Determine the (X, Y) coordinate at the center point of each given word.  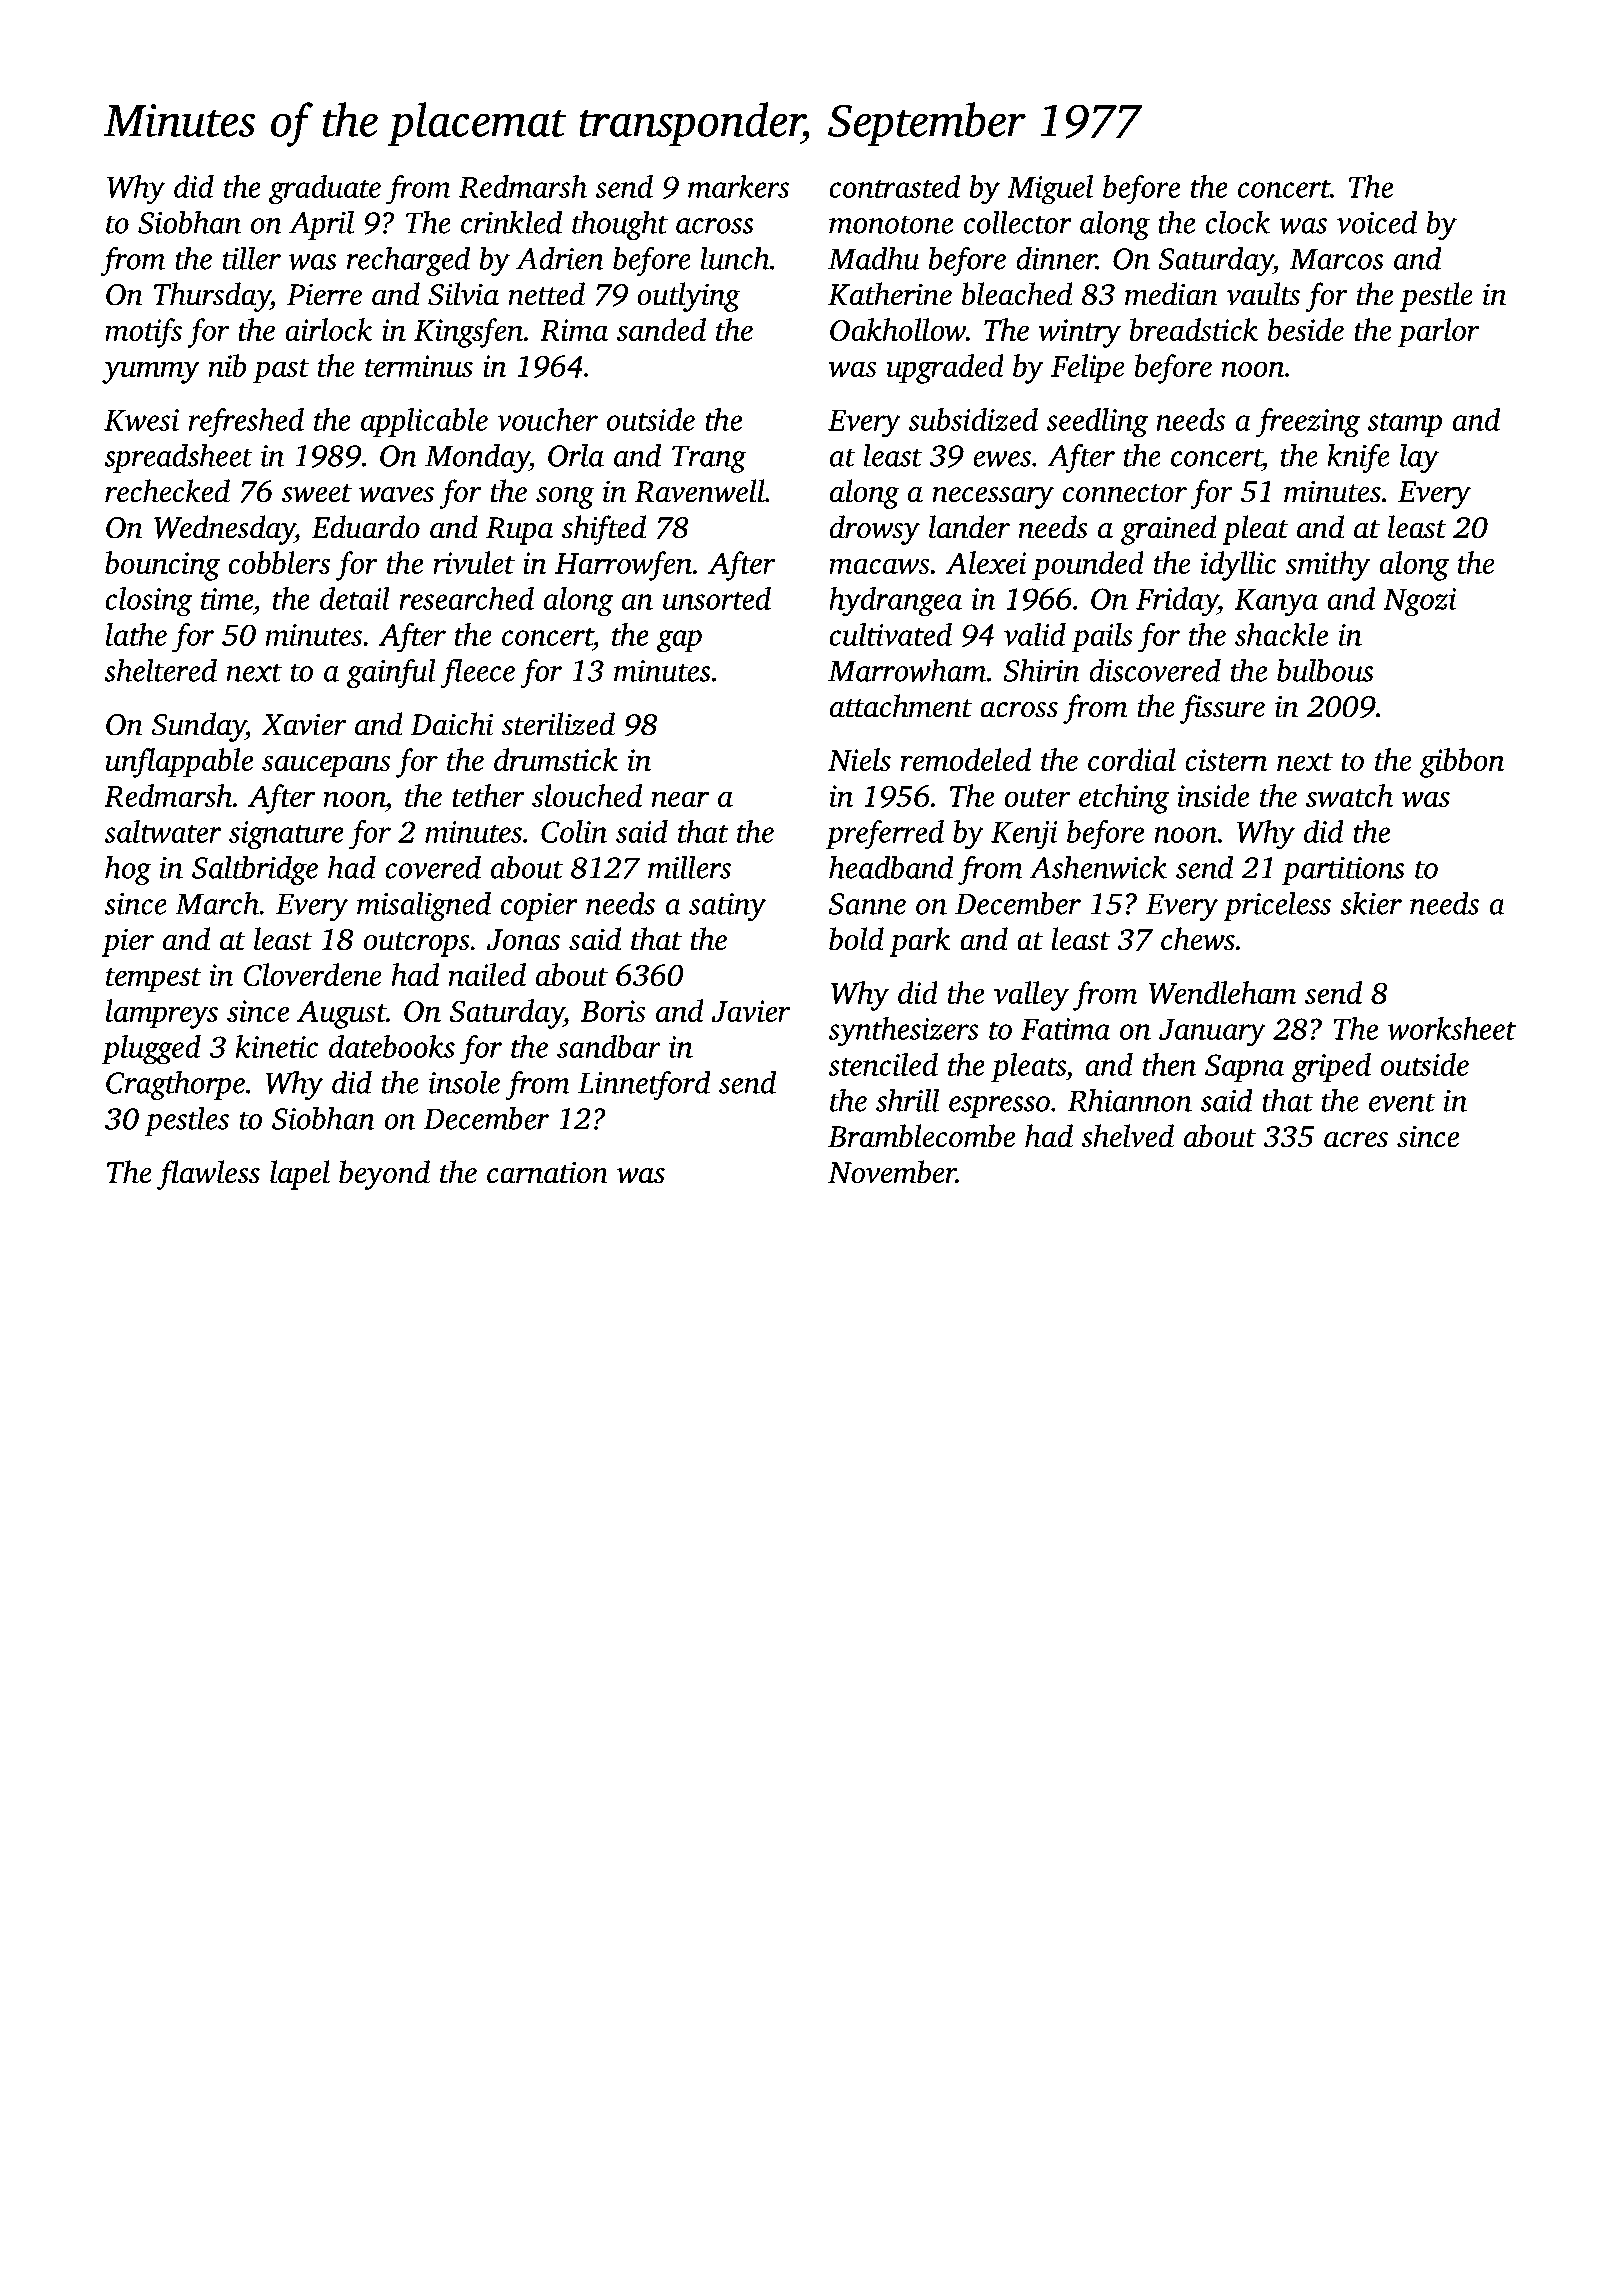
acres (1356, 1140)
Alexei (986, 562)
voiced (1377, 222)
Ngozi (1419, 602)
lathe (136, 634)
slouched (587, 795)
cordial (1132, 759)
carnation (547, 1172)
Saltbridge (255, 870)
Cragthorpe (175, 1085)
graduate (325, 190)
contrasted (895, 186)
